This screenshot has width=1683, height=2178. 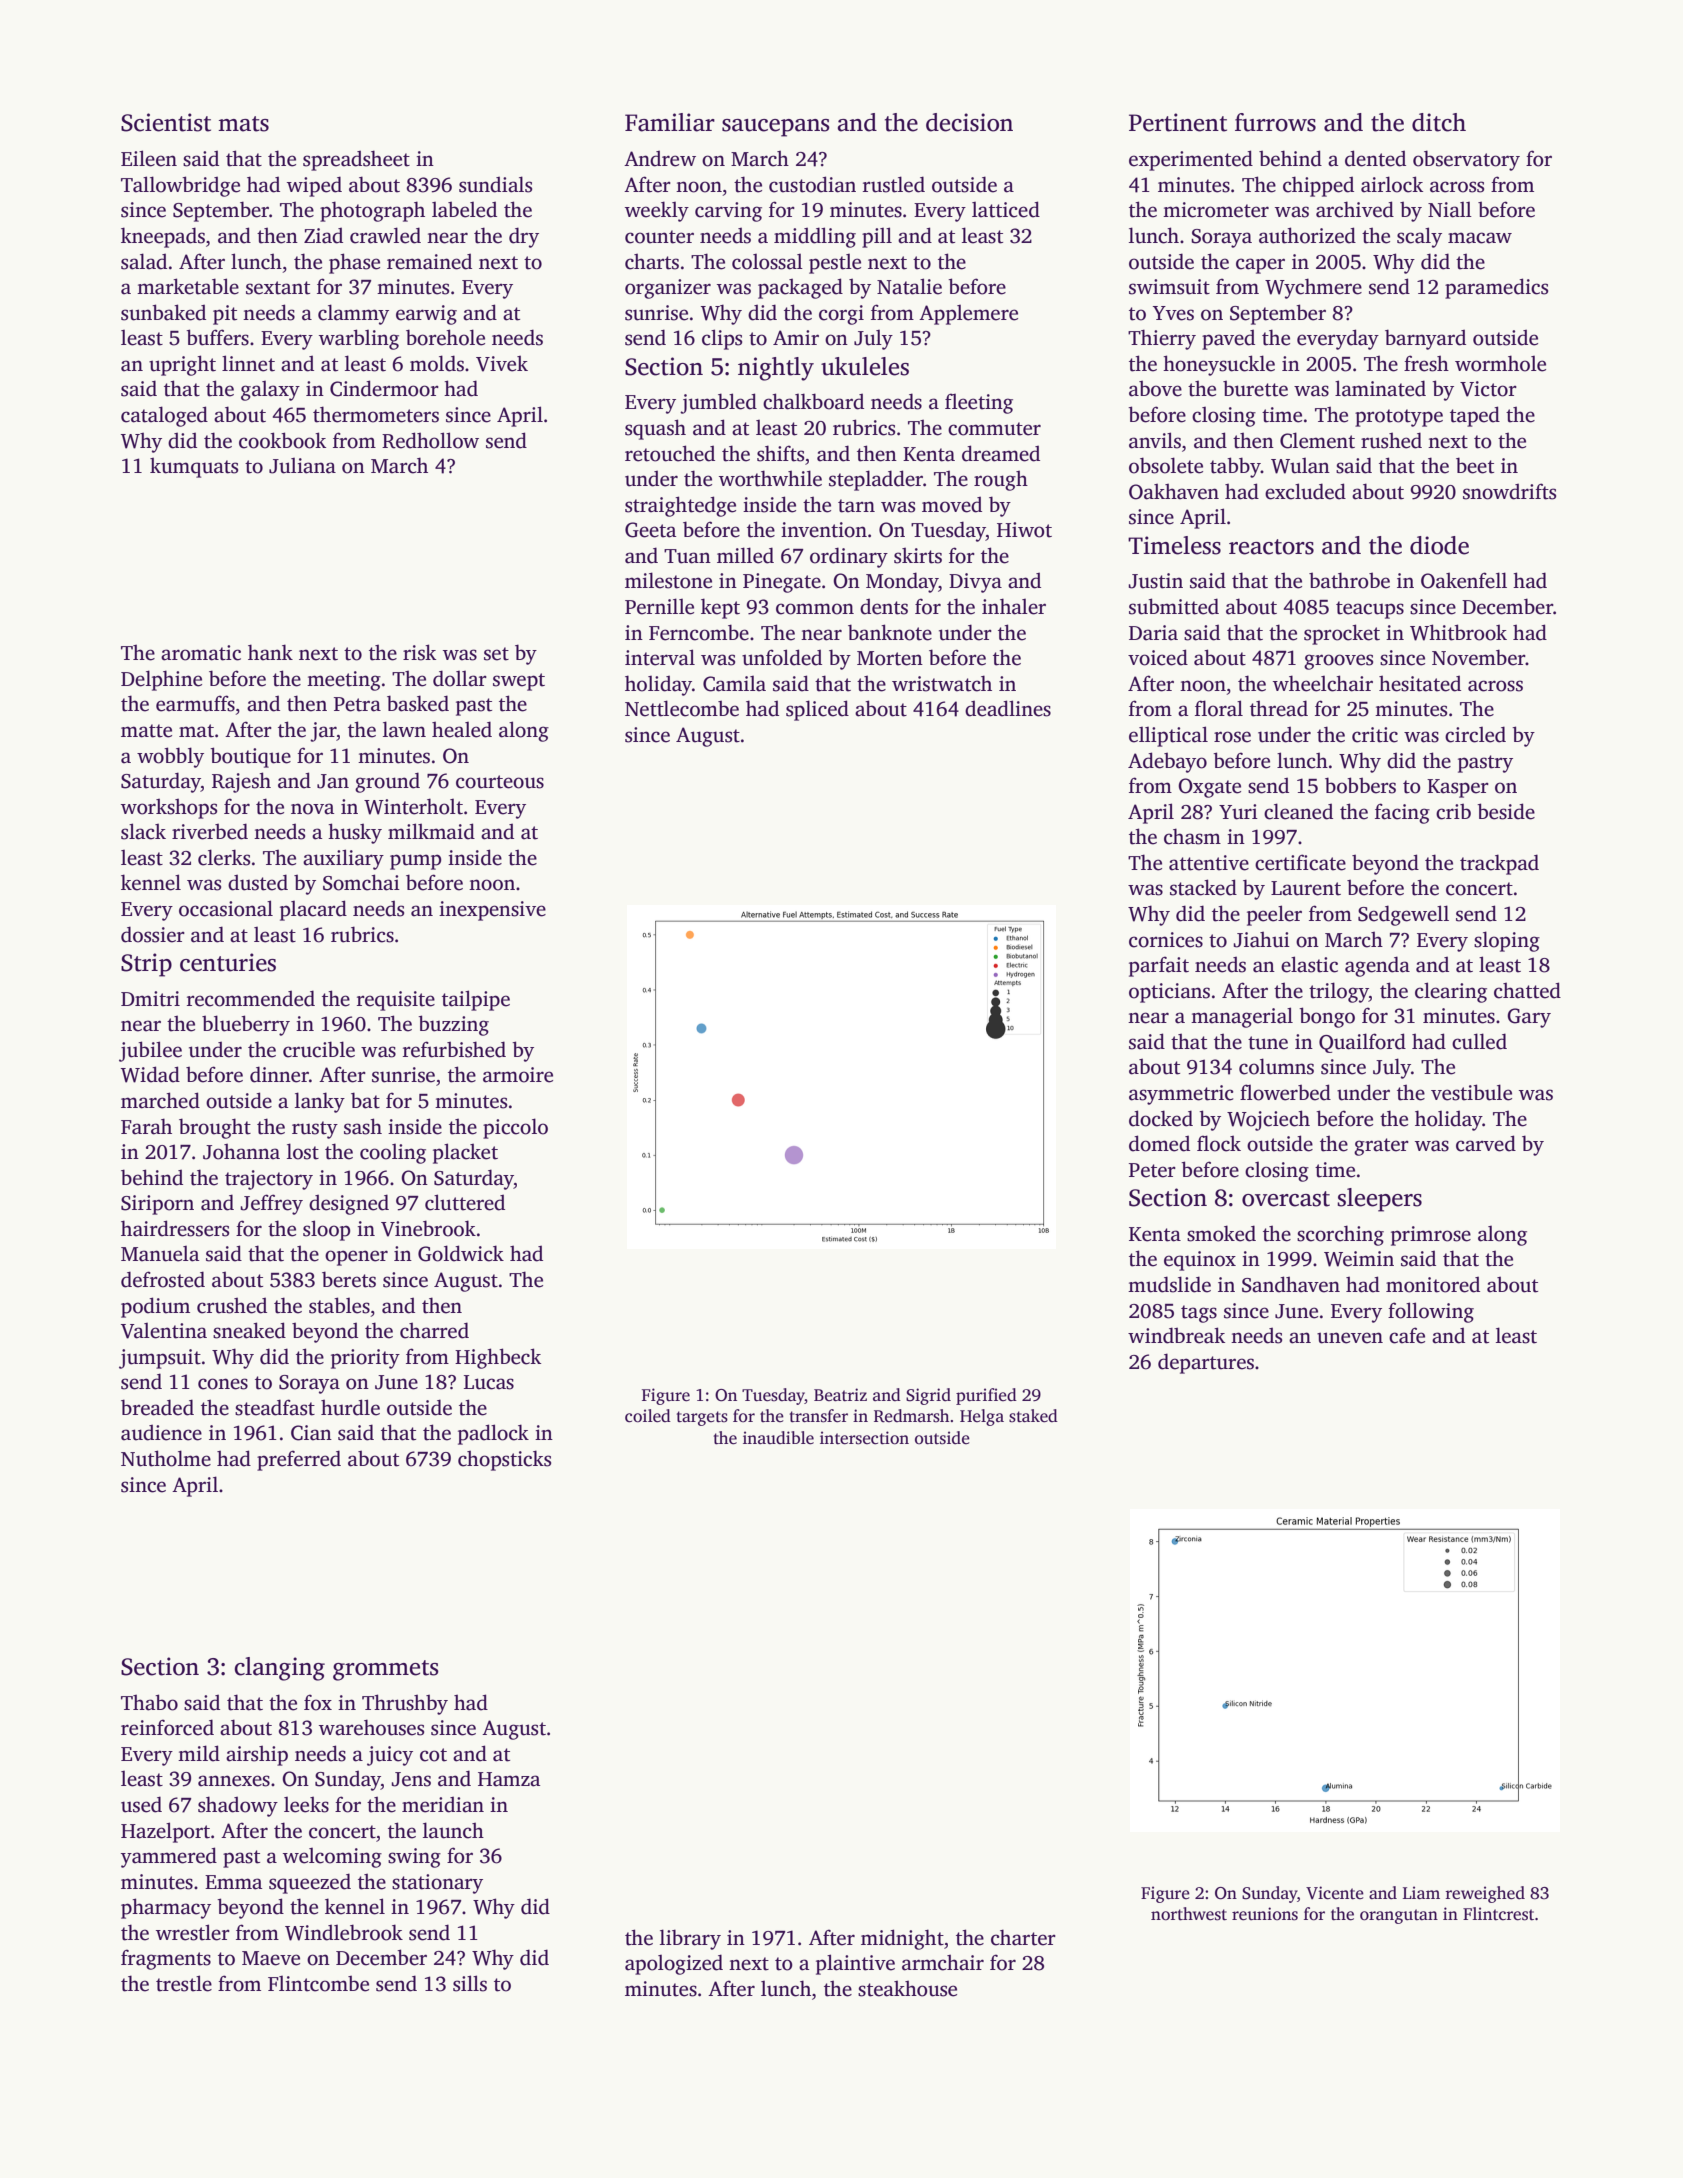 What do you see at coordinates (657, 211) in the screenshot?
I see `weekly` at bounding box center [657, 211].
